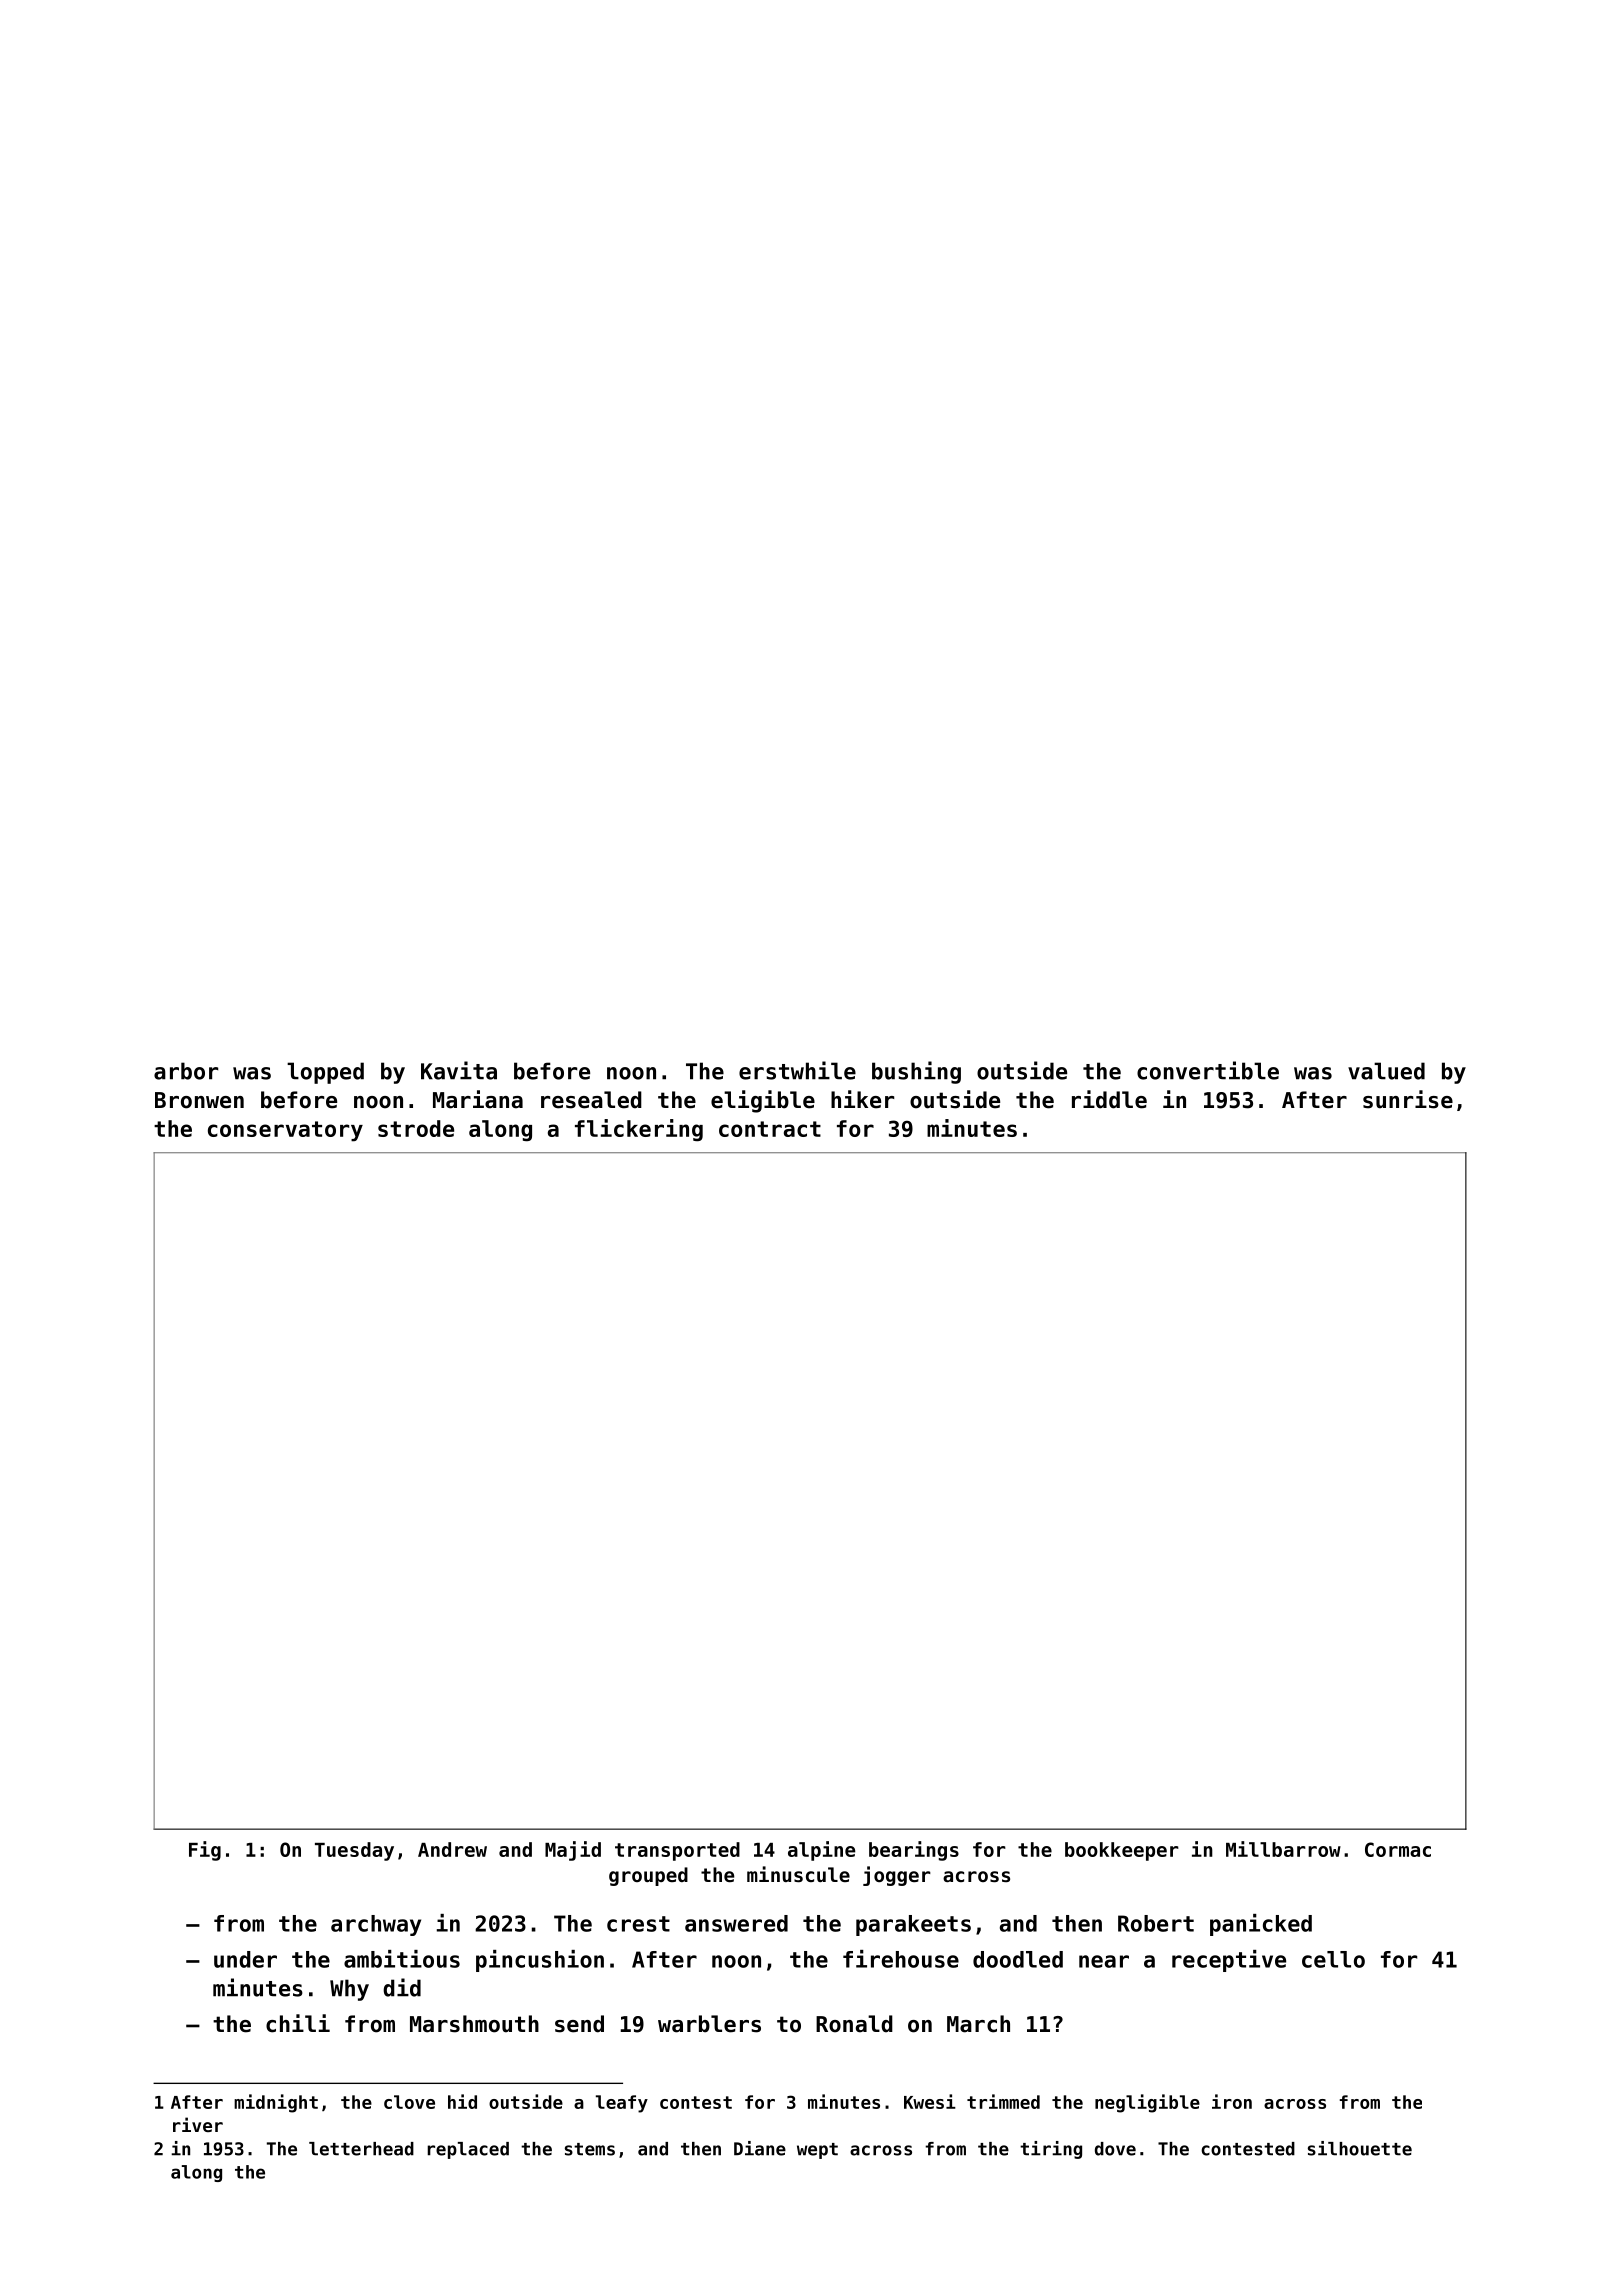  Describe the element at coordinates (639, 1130) in the screenshot. I see `flickering` at that location.
